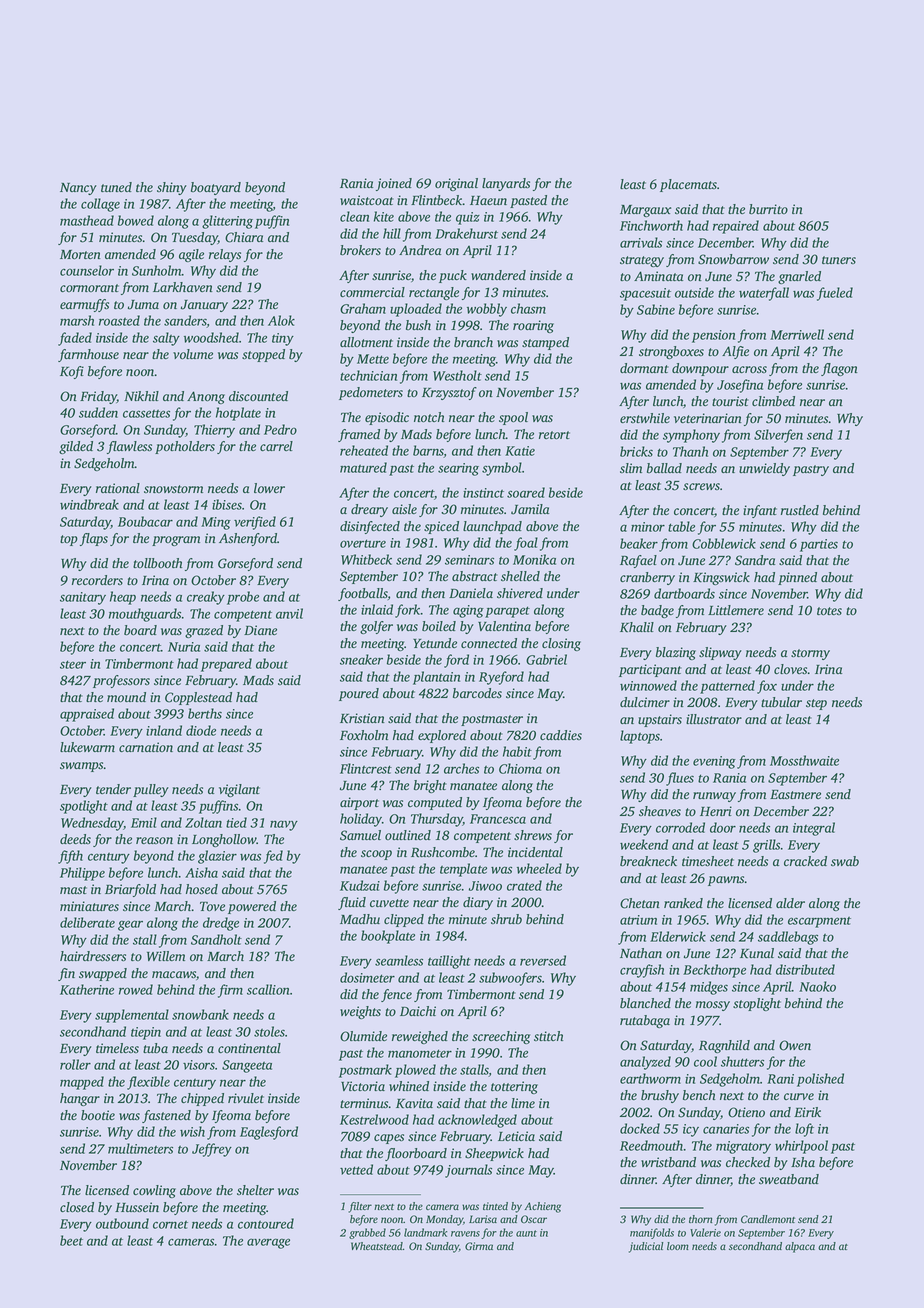  Describe the element at coordinates (82, 874) in the page. I see `Philippe` at that location.
